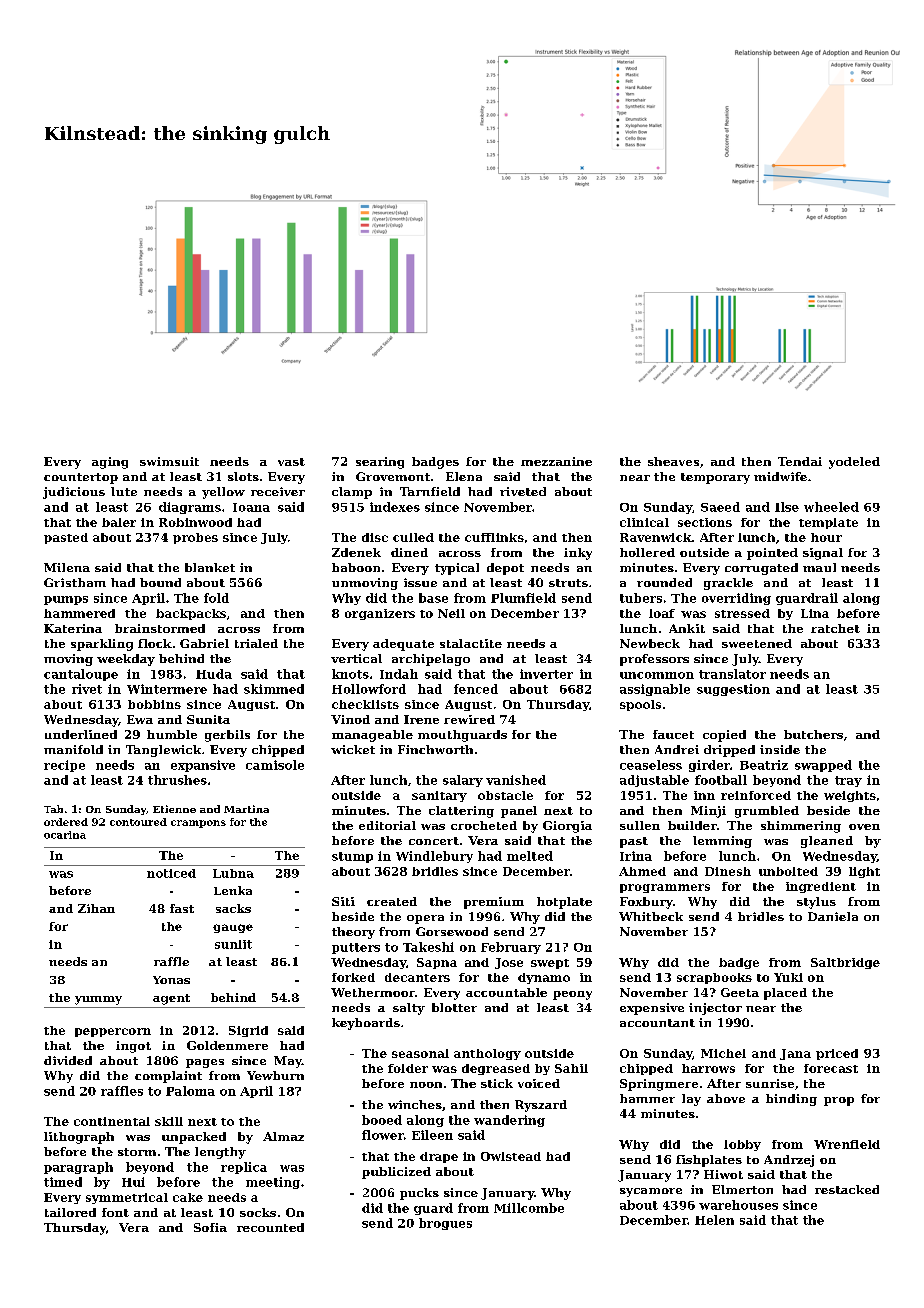 The width and height of the document is (924, 1308). What do you see at coordinates (133, 1047) in the document?
I see `ingot` at bounding box center [133, 1047].
